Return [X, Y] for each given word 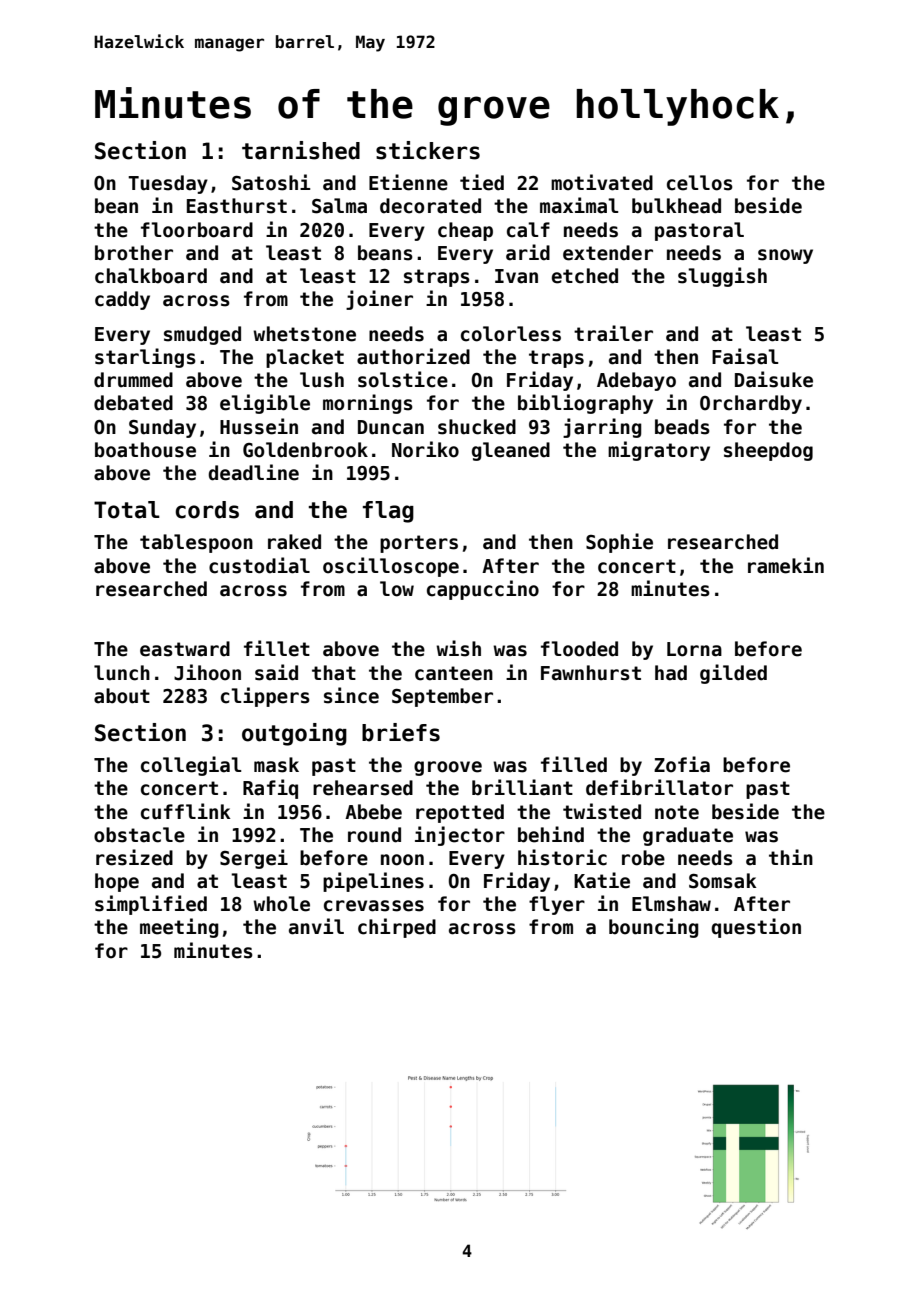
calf [528, 230]
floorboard [197, 230]
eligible [265, 404]
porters [419, 544]
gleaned [511, 451]
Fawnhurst [591, 673]
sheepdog [768, 451]
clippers [265, 697]
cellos [700, 183]
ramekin [786, 565]
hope [117, 882]
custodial [259, 565]
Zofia [682, 764]
